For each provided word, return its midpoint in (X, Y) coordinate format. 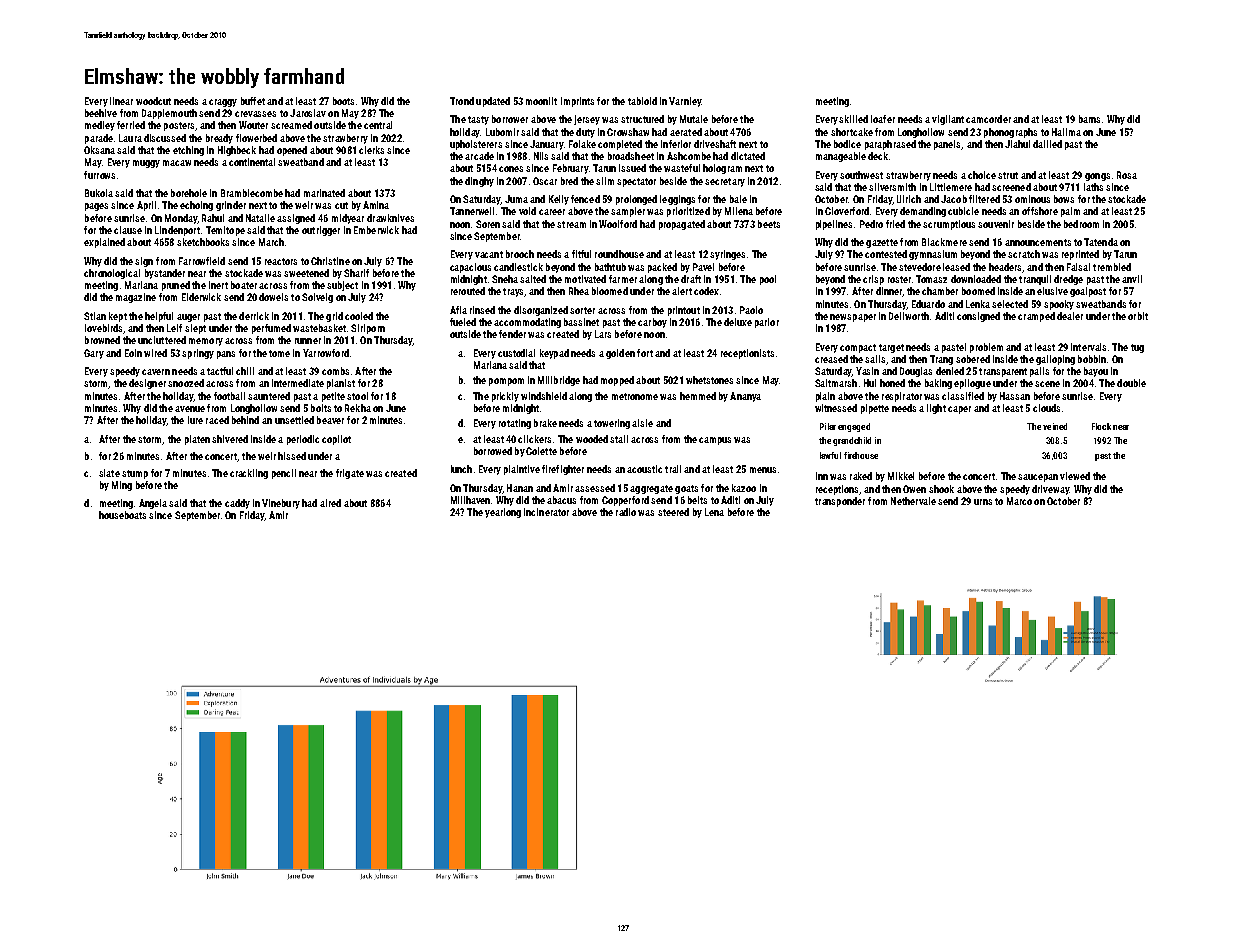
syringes (727, 255)
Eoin (133, 353)
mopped (617, 381)
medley (100, 126)
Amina (376, 205)
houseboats (122, 515)
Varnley (685, 102)
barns (1089, 119)
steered (673, 512)
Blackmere (944, 242)
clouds (1046, 408)
